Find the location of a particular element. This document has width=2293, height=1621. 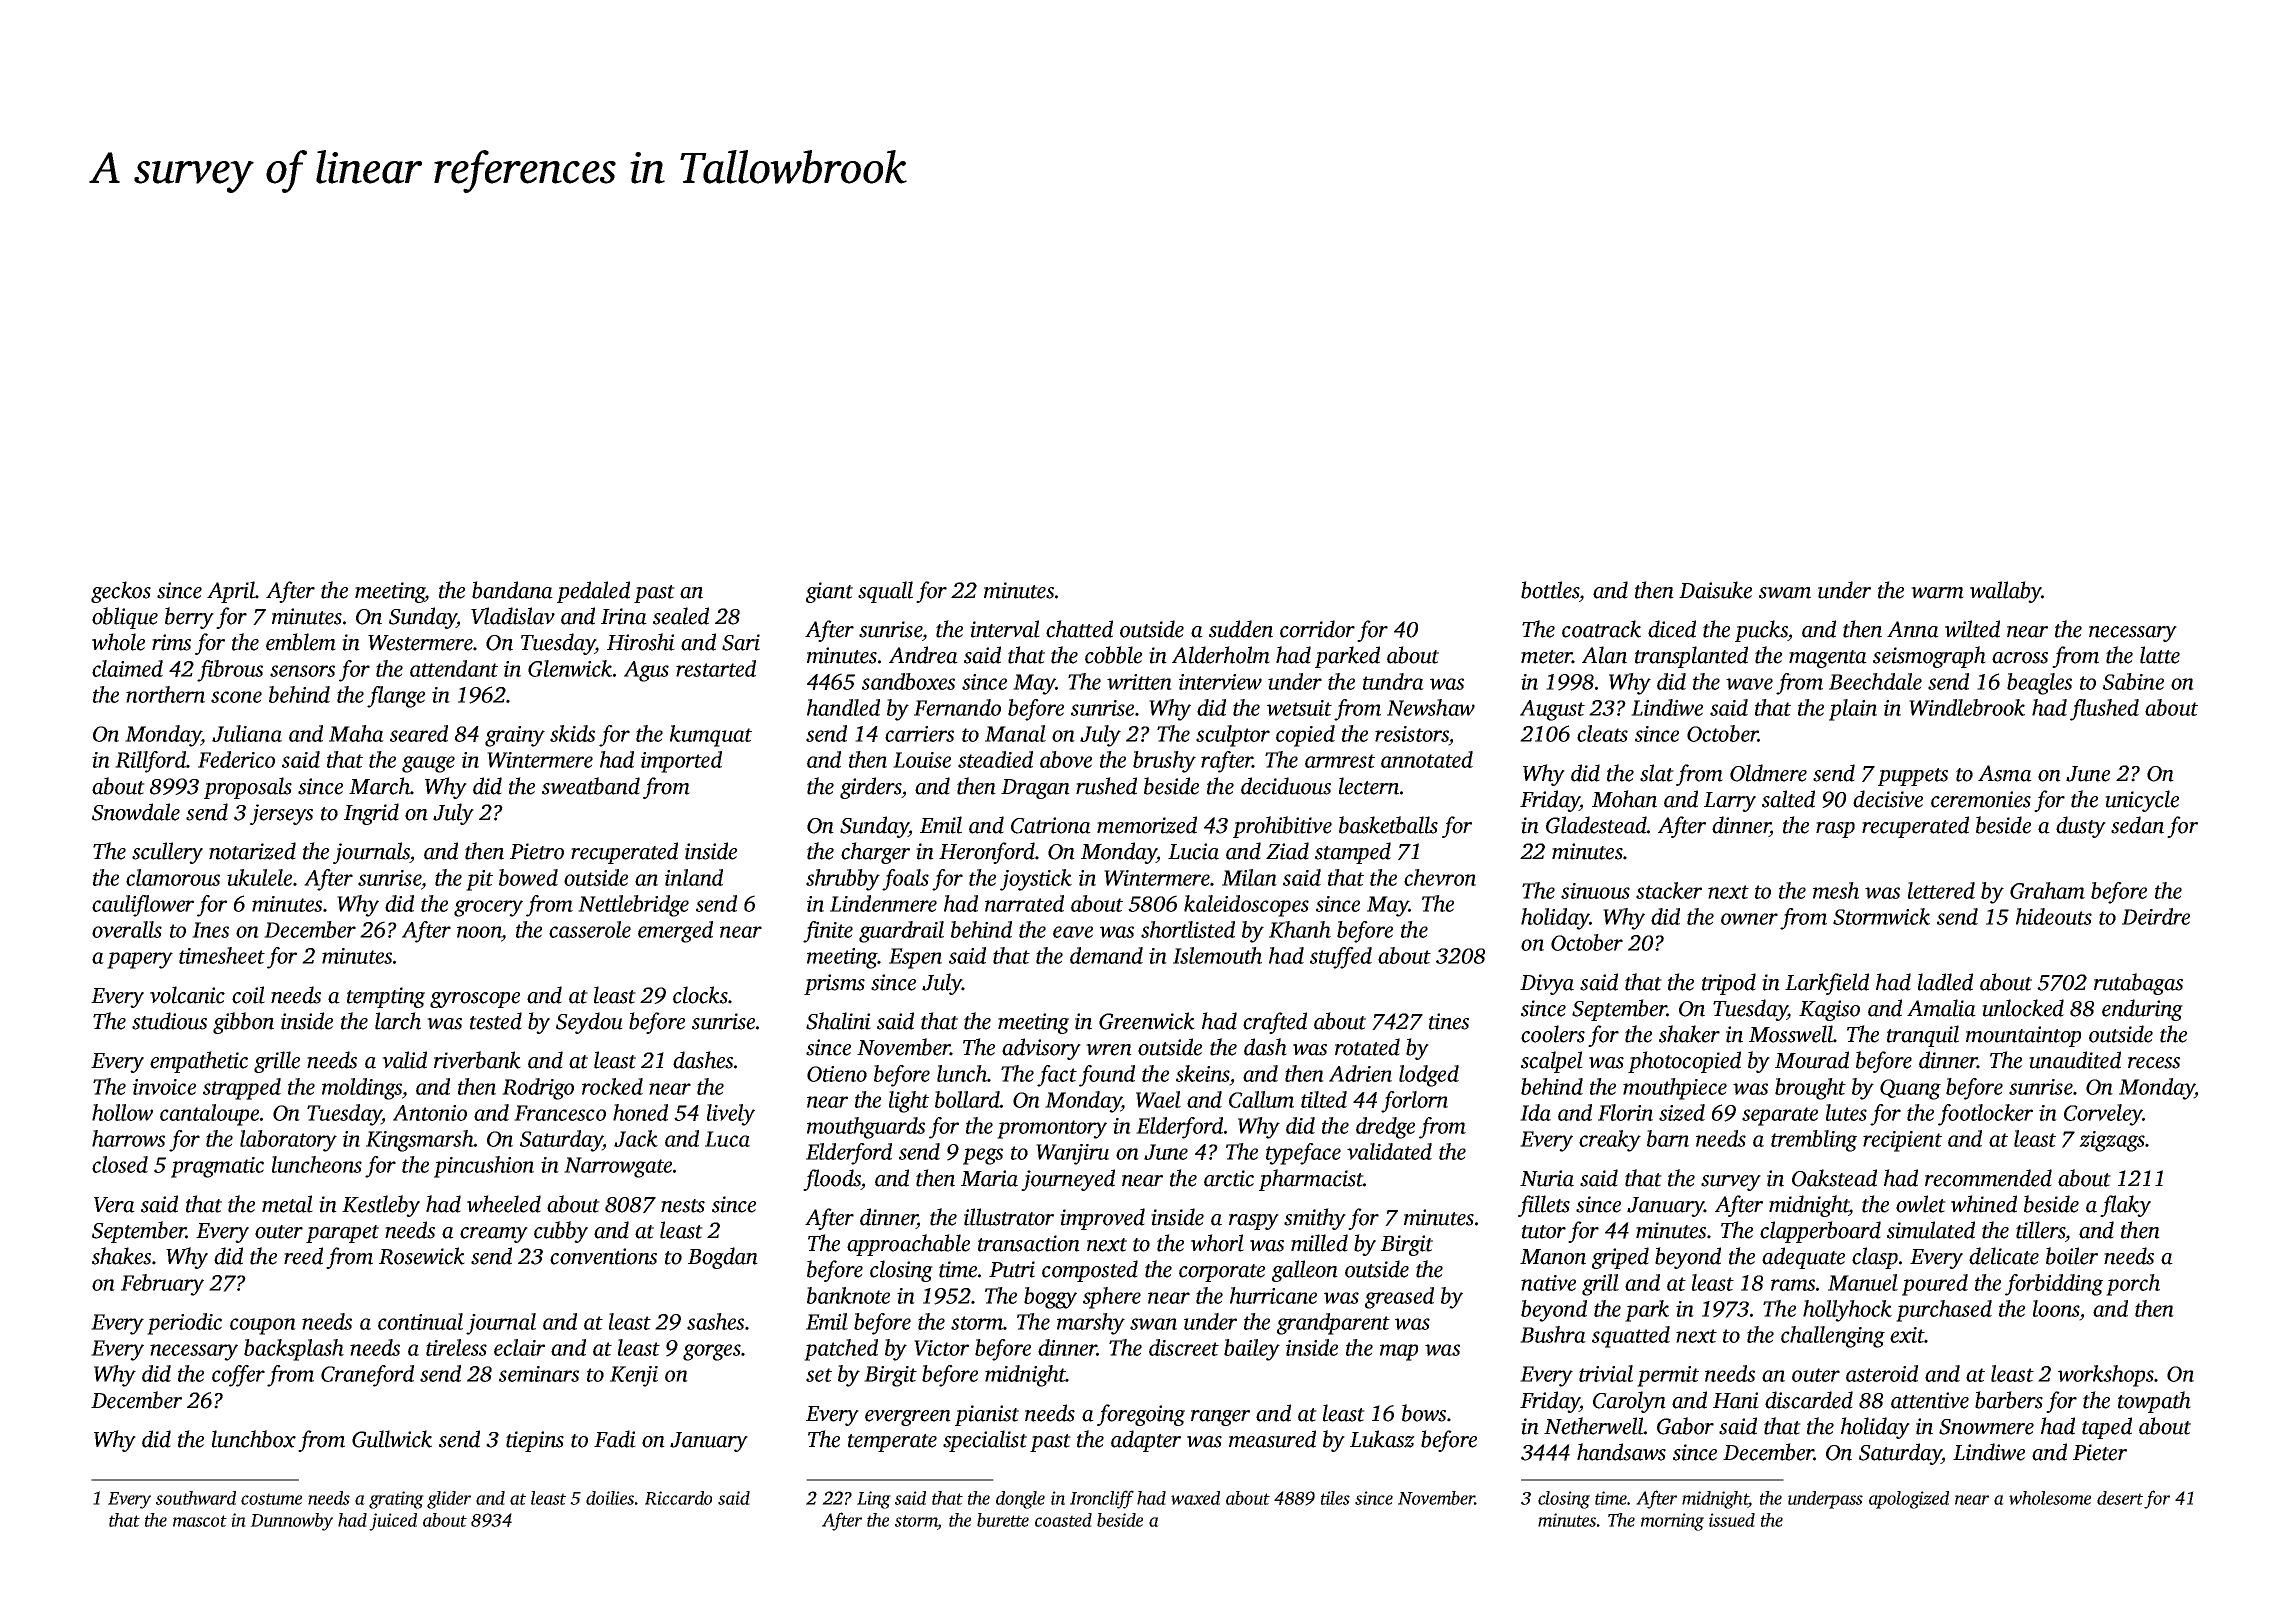

Khanh is located at coordinates (1300, 929).
